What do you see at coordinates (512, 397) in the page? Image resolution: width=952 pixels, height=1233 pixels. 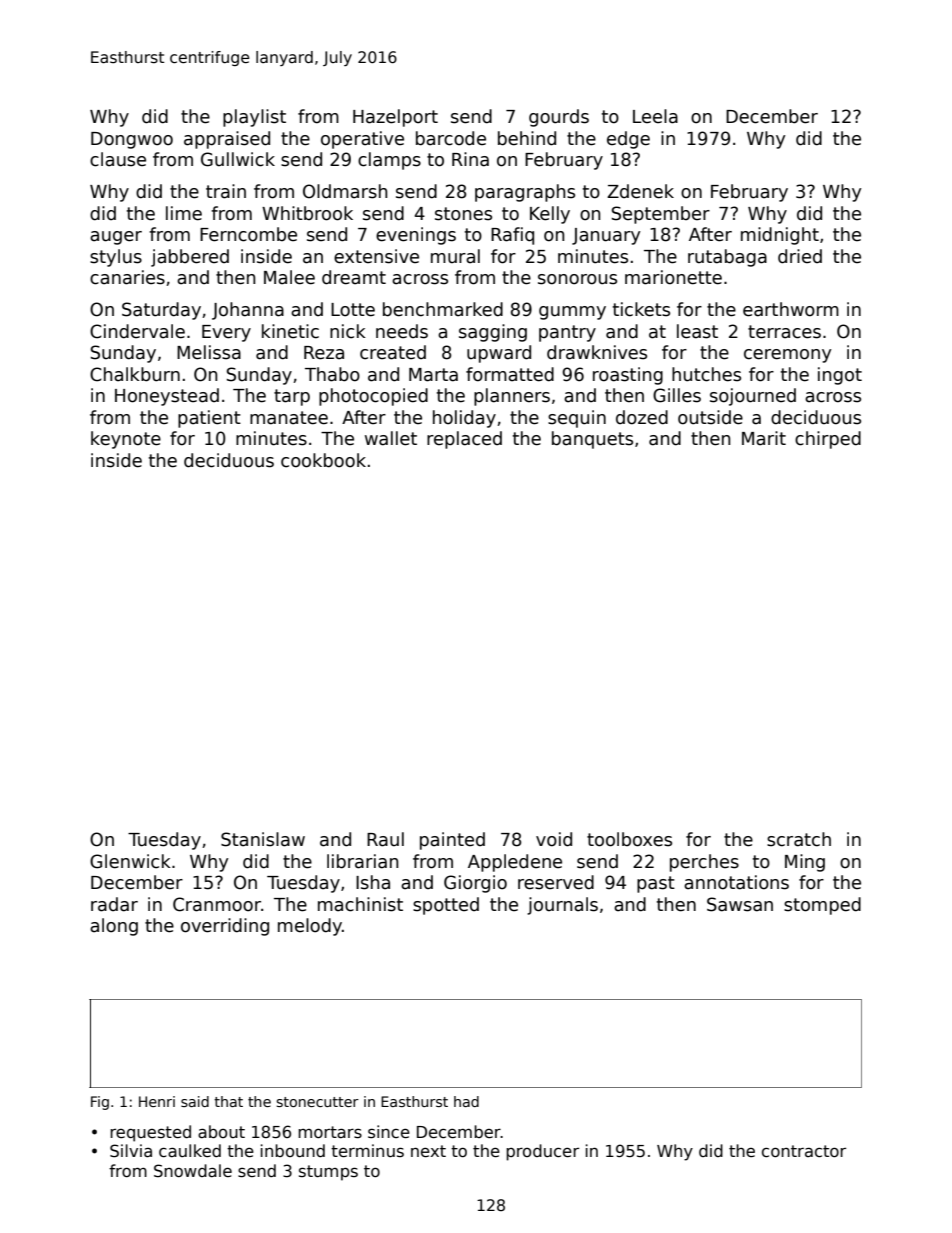 I see `planners` at bounding box center [512, 397].
